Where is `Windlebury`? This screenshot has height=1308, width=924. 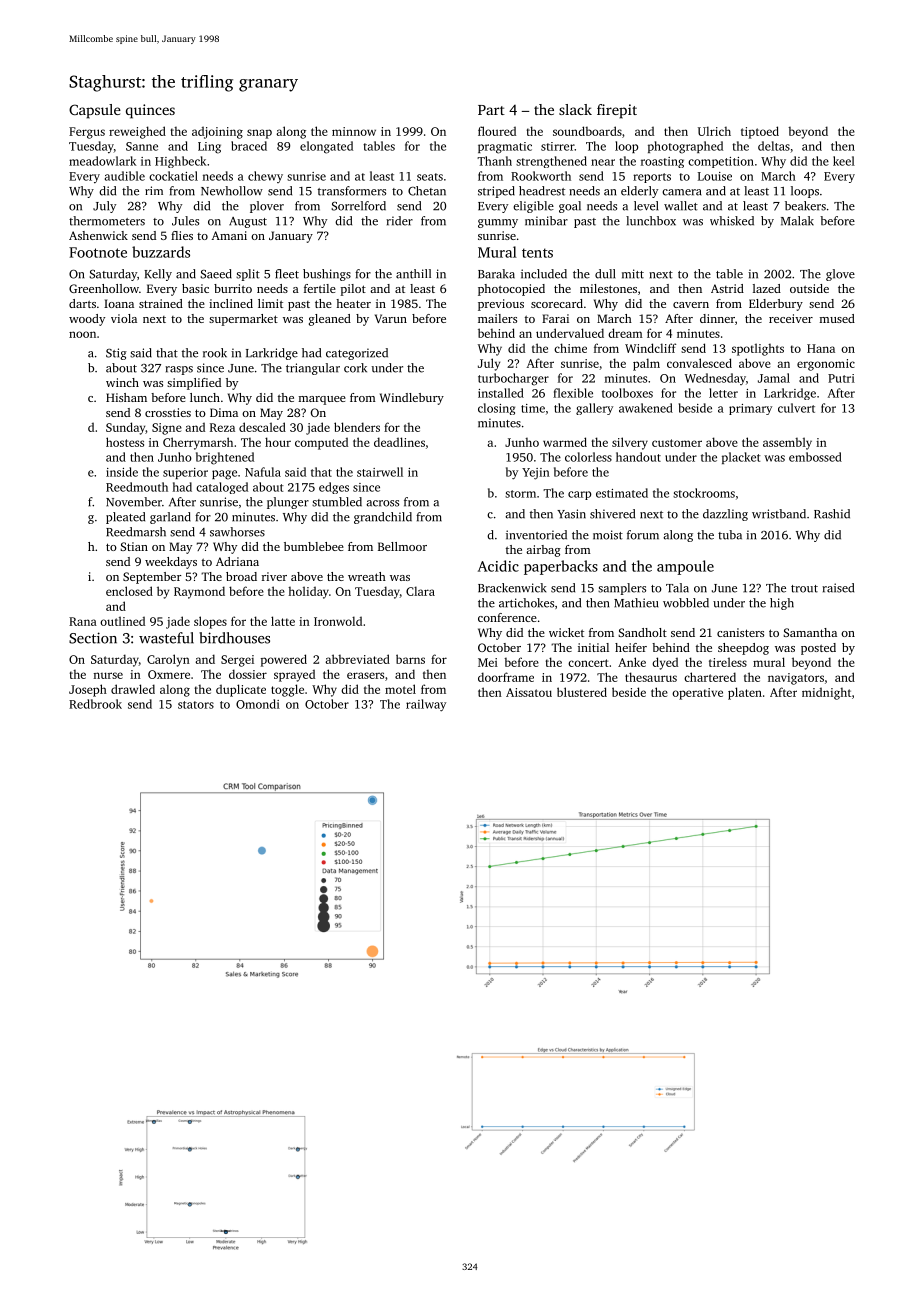
Windlebury is located at coordinates (412, 399).
